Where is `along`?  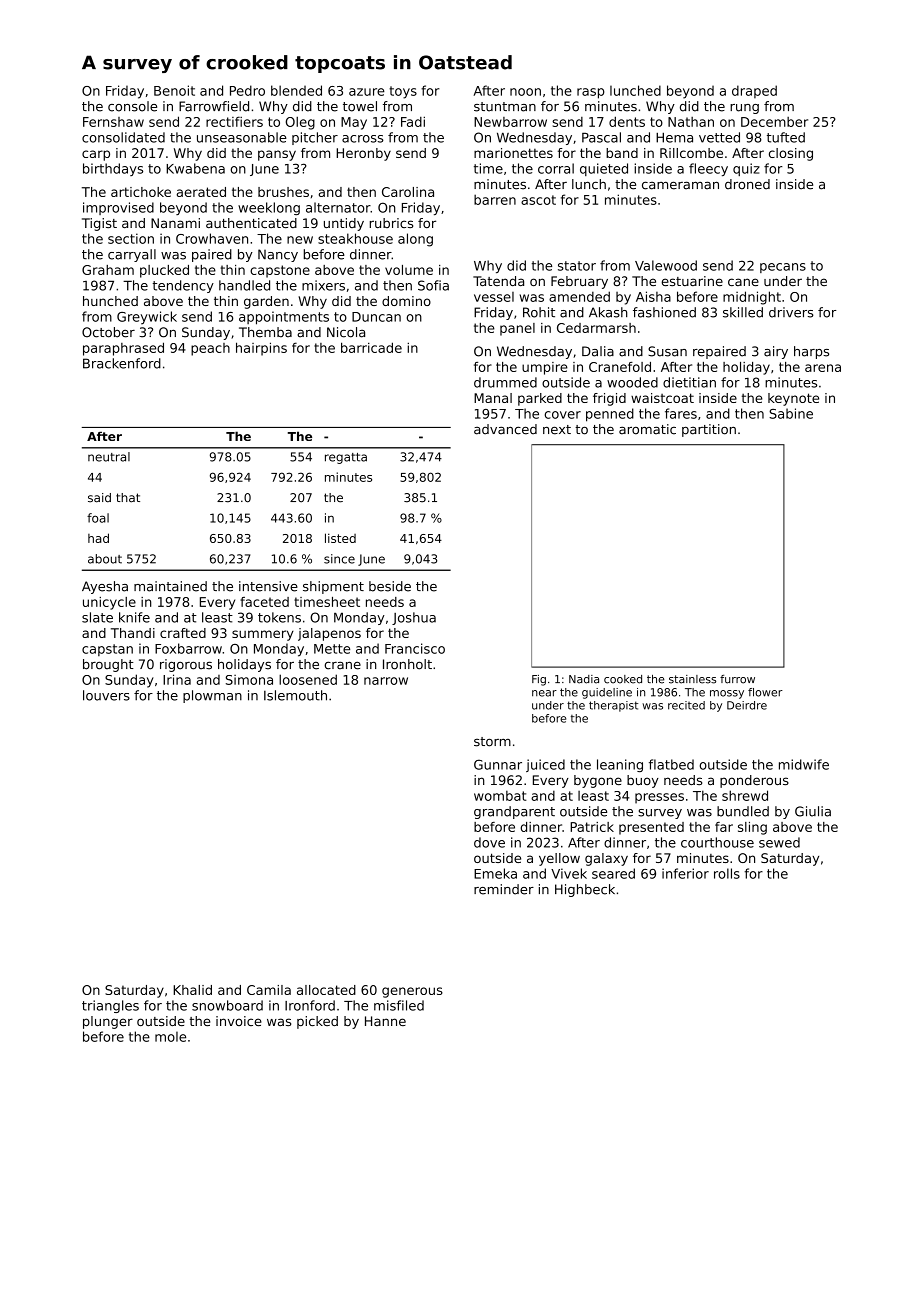
along is located at coordinates (415, 240).
